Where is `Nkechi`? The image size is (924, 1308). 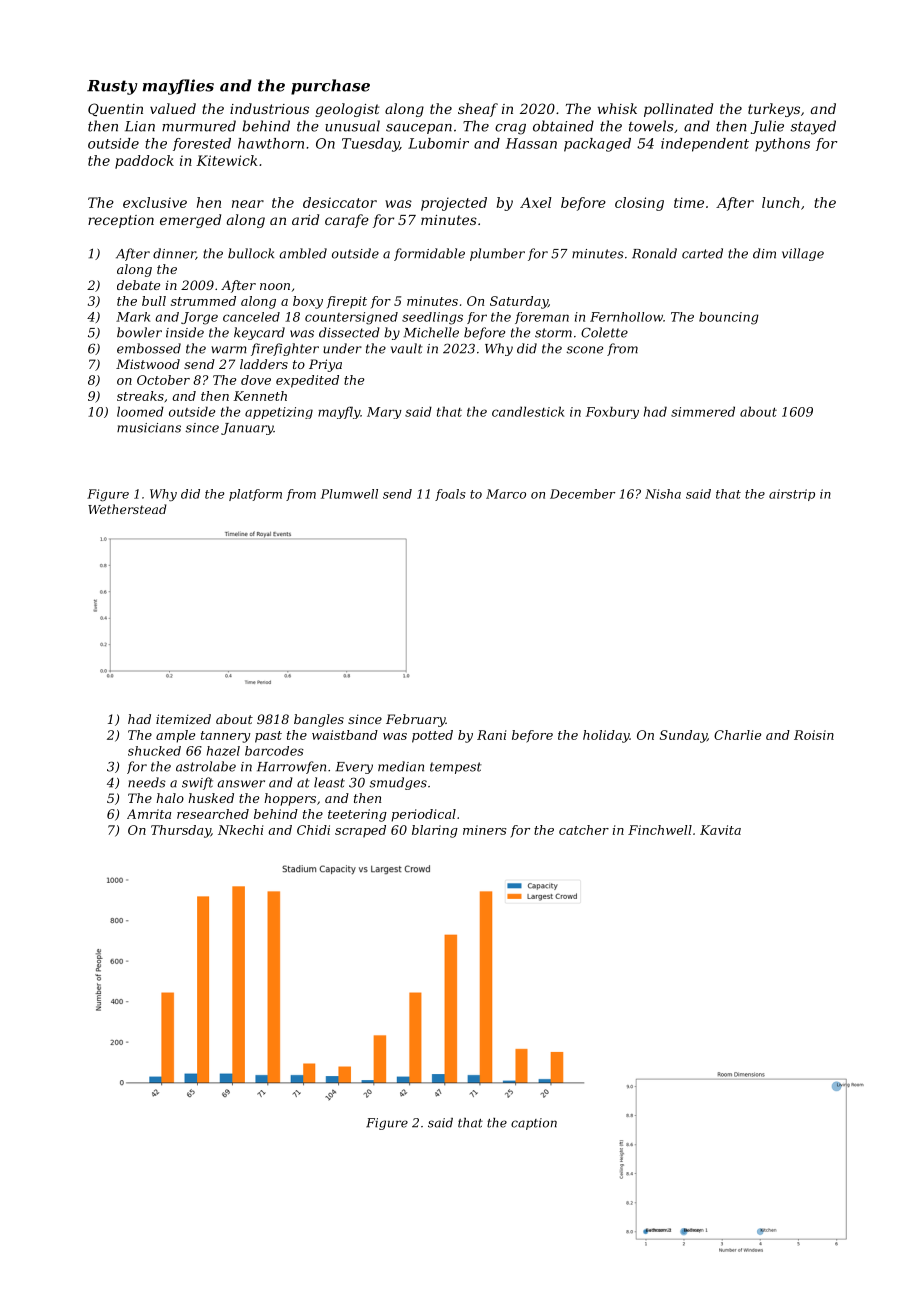
Nkechi is located at coordinates (240, 830).
